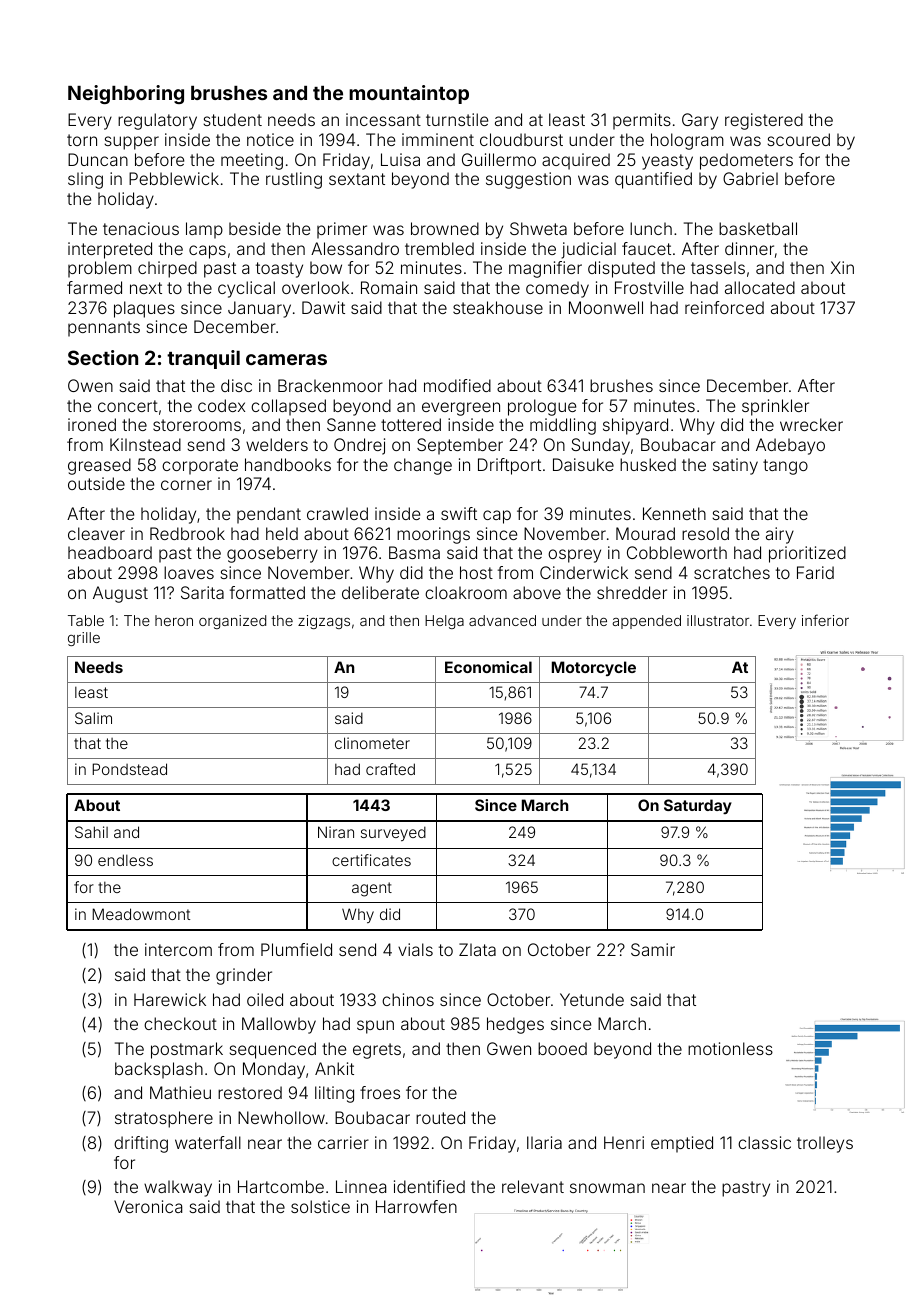  What do you see at coordinates (488, 667) in the screenshot?
I see `Economical` at bounding box center [488, 667].
